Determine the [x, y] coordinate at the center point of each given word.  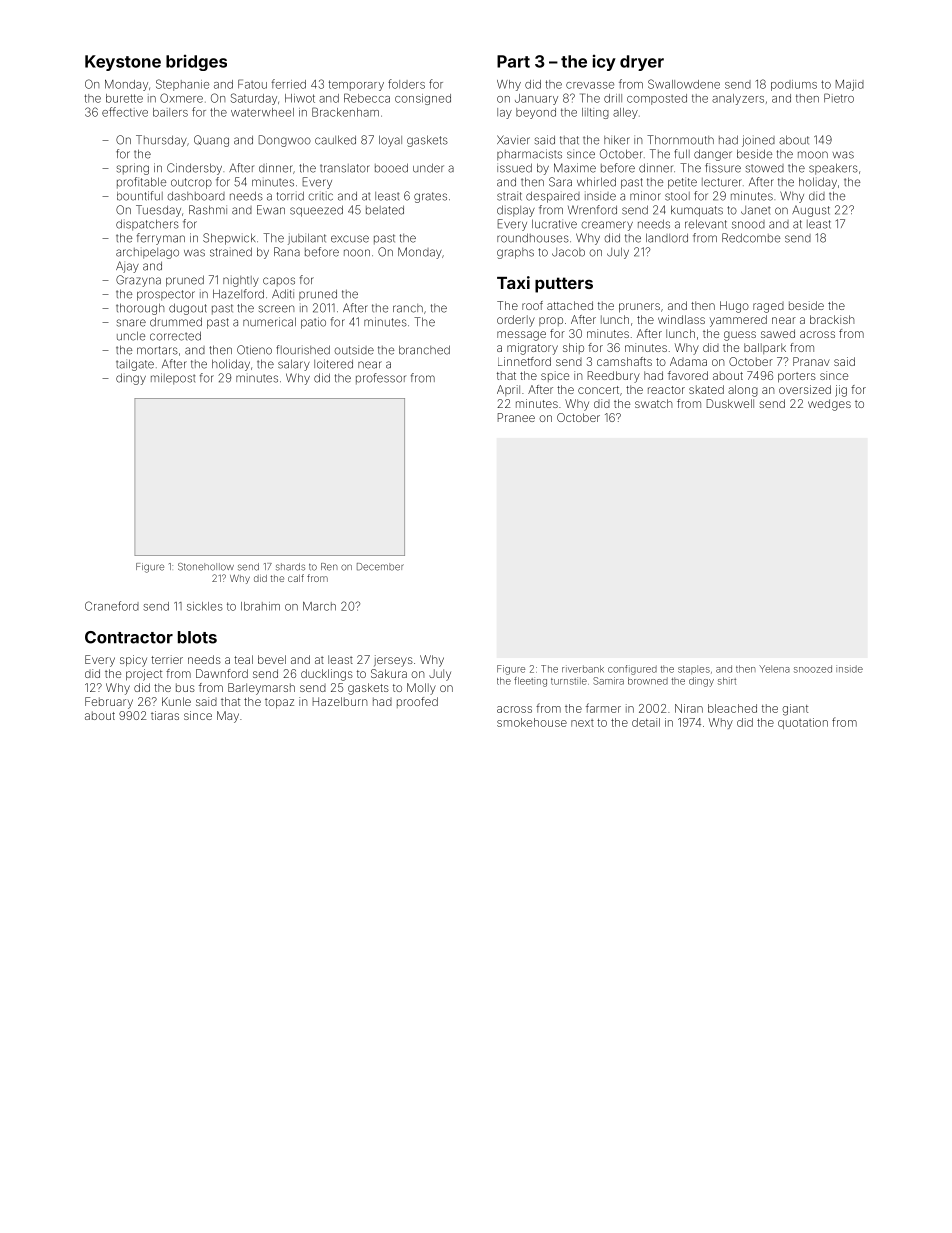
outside [354, 350]
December [380, 567]
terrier [167, 659]
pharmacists [529, 155]
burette [124, 98]
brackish [832, 319]
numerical [269, 322]
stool [677, 196]
